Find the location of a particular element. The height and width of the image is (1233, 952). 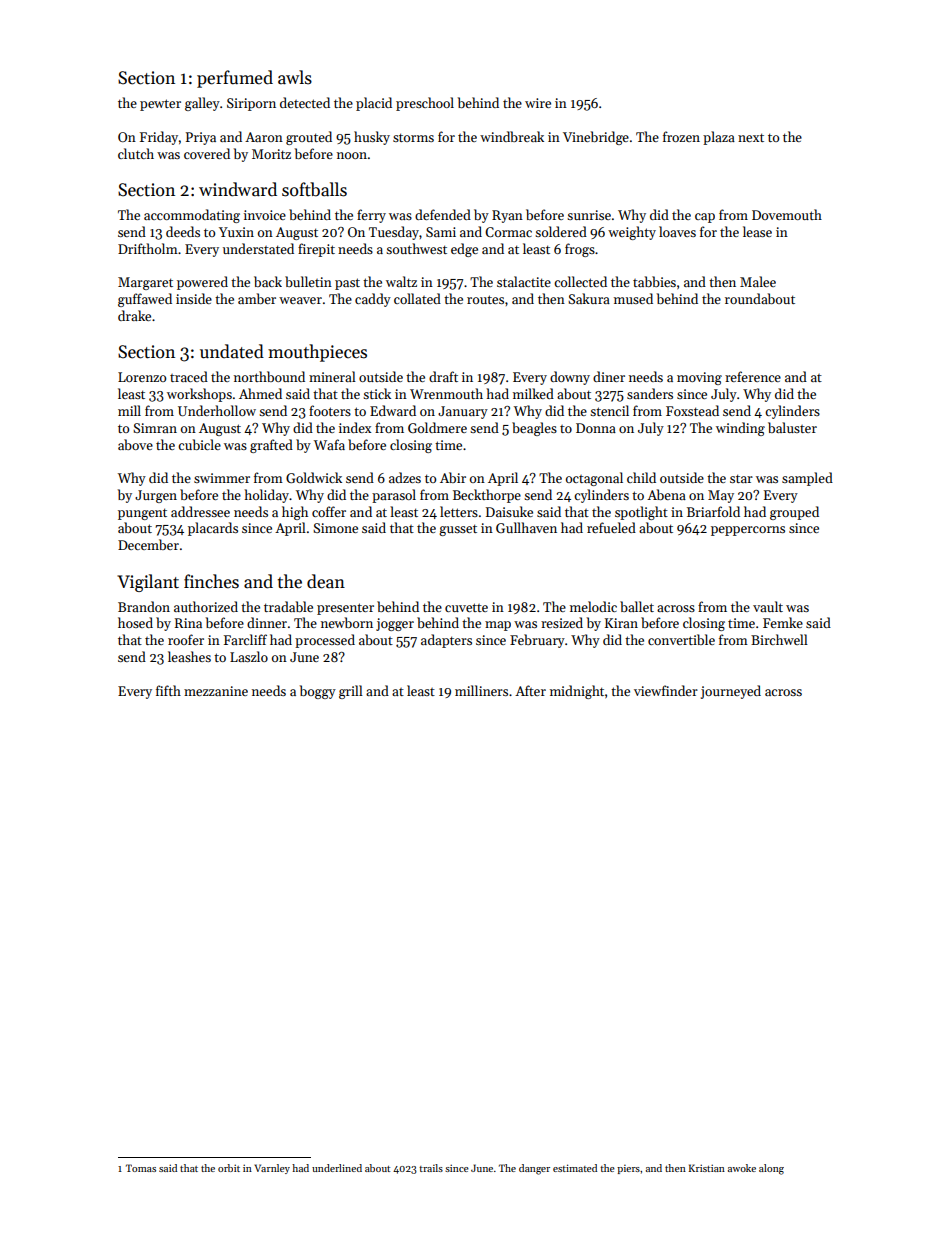

Varnley is located at coordinates (272, 1169).
